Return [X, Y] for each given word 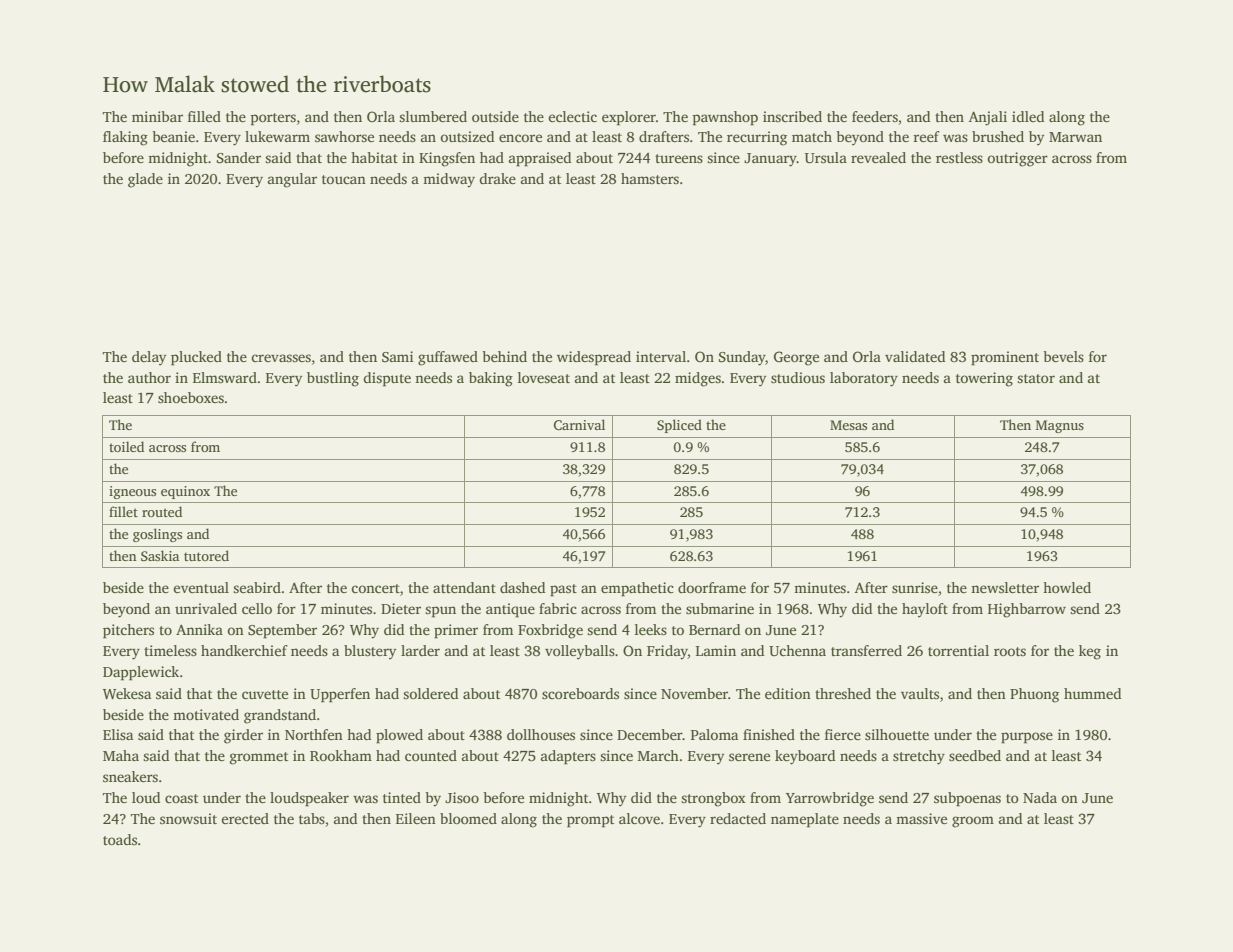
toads [120, 839]
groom [973, 822]
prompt [590, 821]
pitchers [128, 631]
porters [273, 119]
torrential [958, 650]
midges [698, 379]
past [563, 590]
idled [1028, 116]
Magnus [1060, 426]
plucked [196, 358]
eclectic [572, 116]
